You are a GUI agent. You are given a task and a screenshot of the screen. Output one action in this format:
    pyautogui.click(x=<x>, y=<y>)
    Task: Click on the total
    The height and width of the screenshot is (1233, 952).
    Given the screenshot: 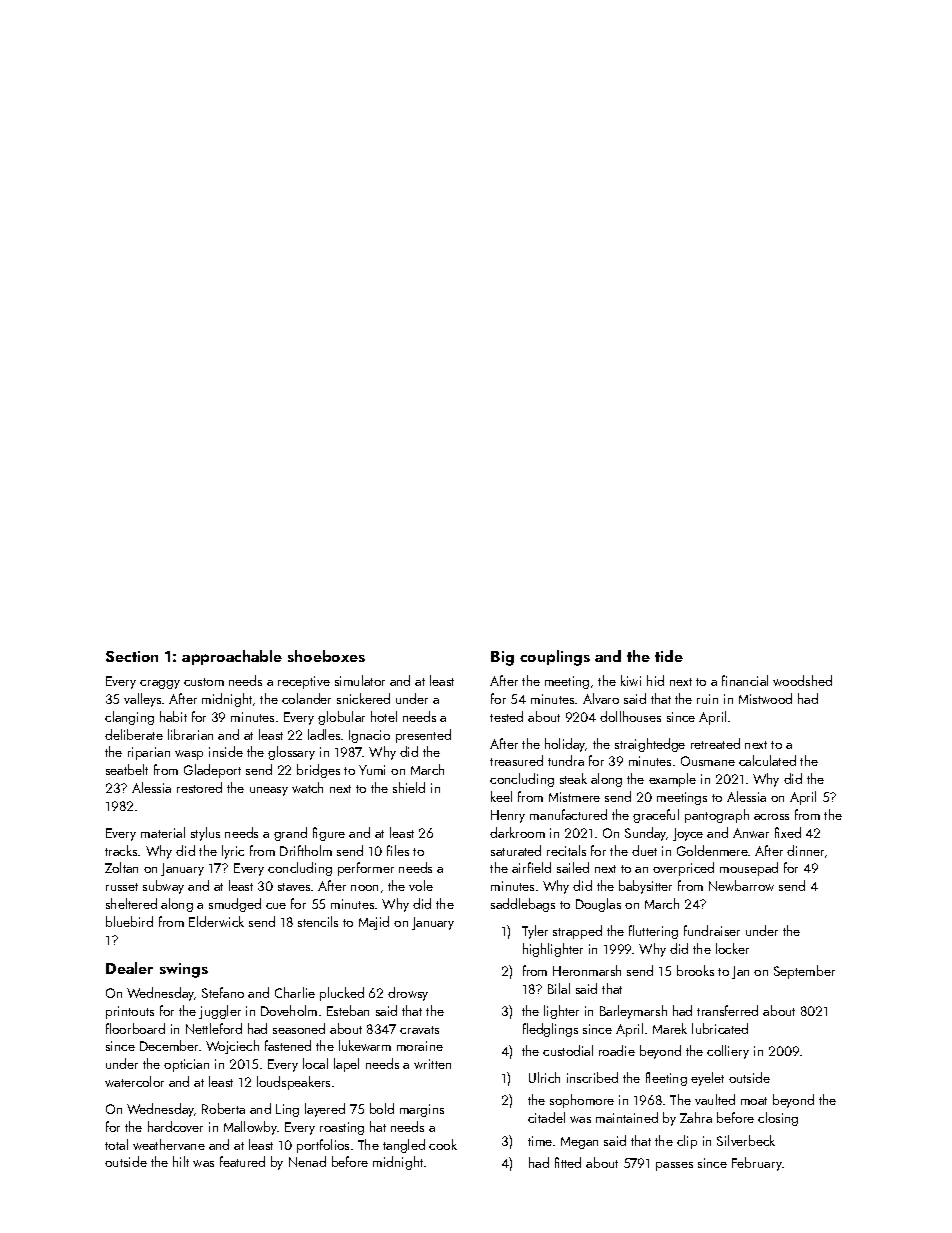 What is the action you would take?
    pyautogui.click(x=116, y=1144)
